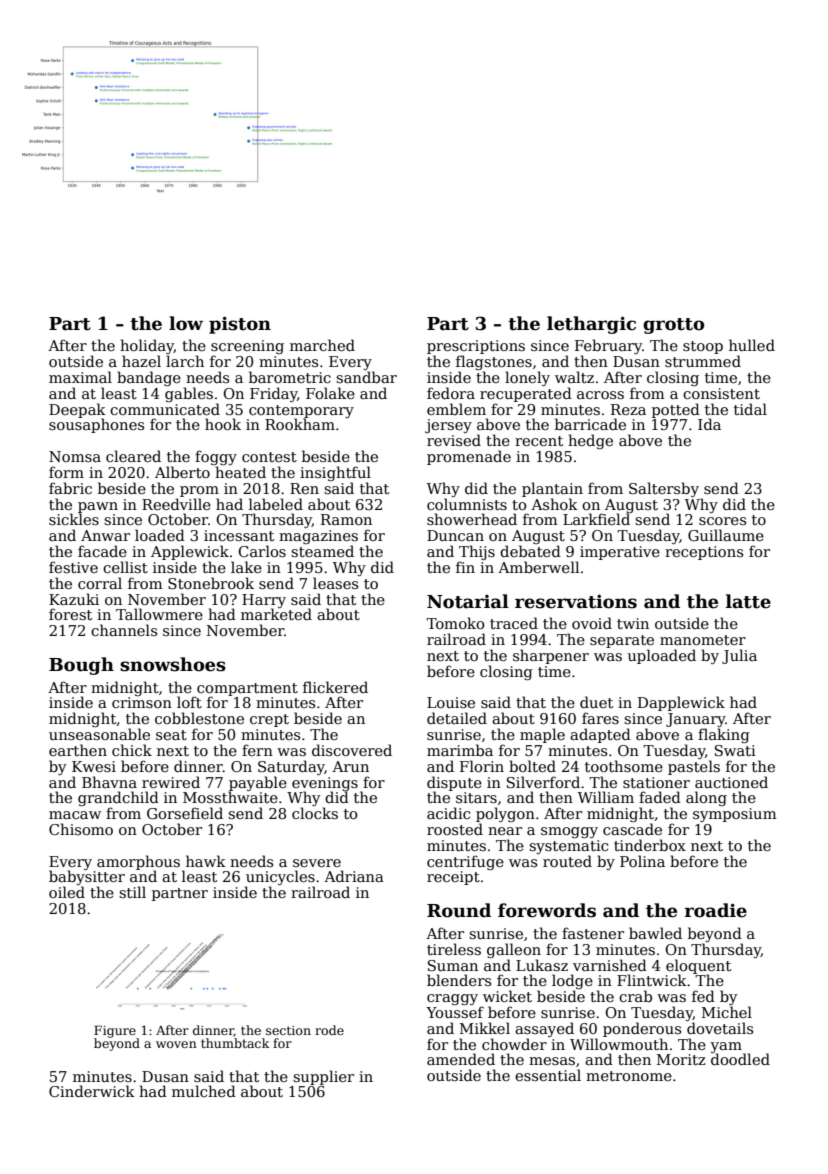 The image size is (828, 1174). I want to click on prescriptions, so click(476, 347).
